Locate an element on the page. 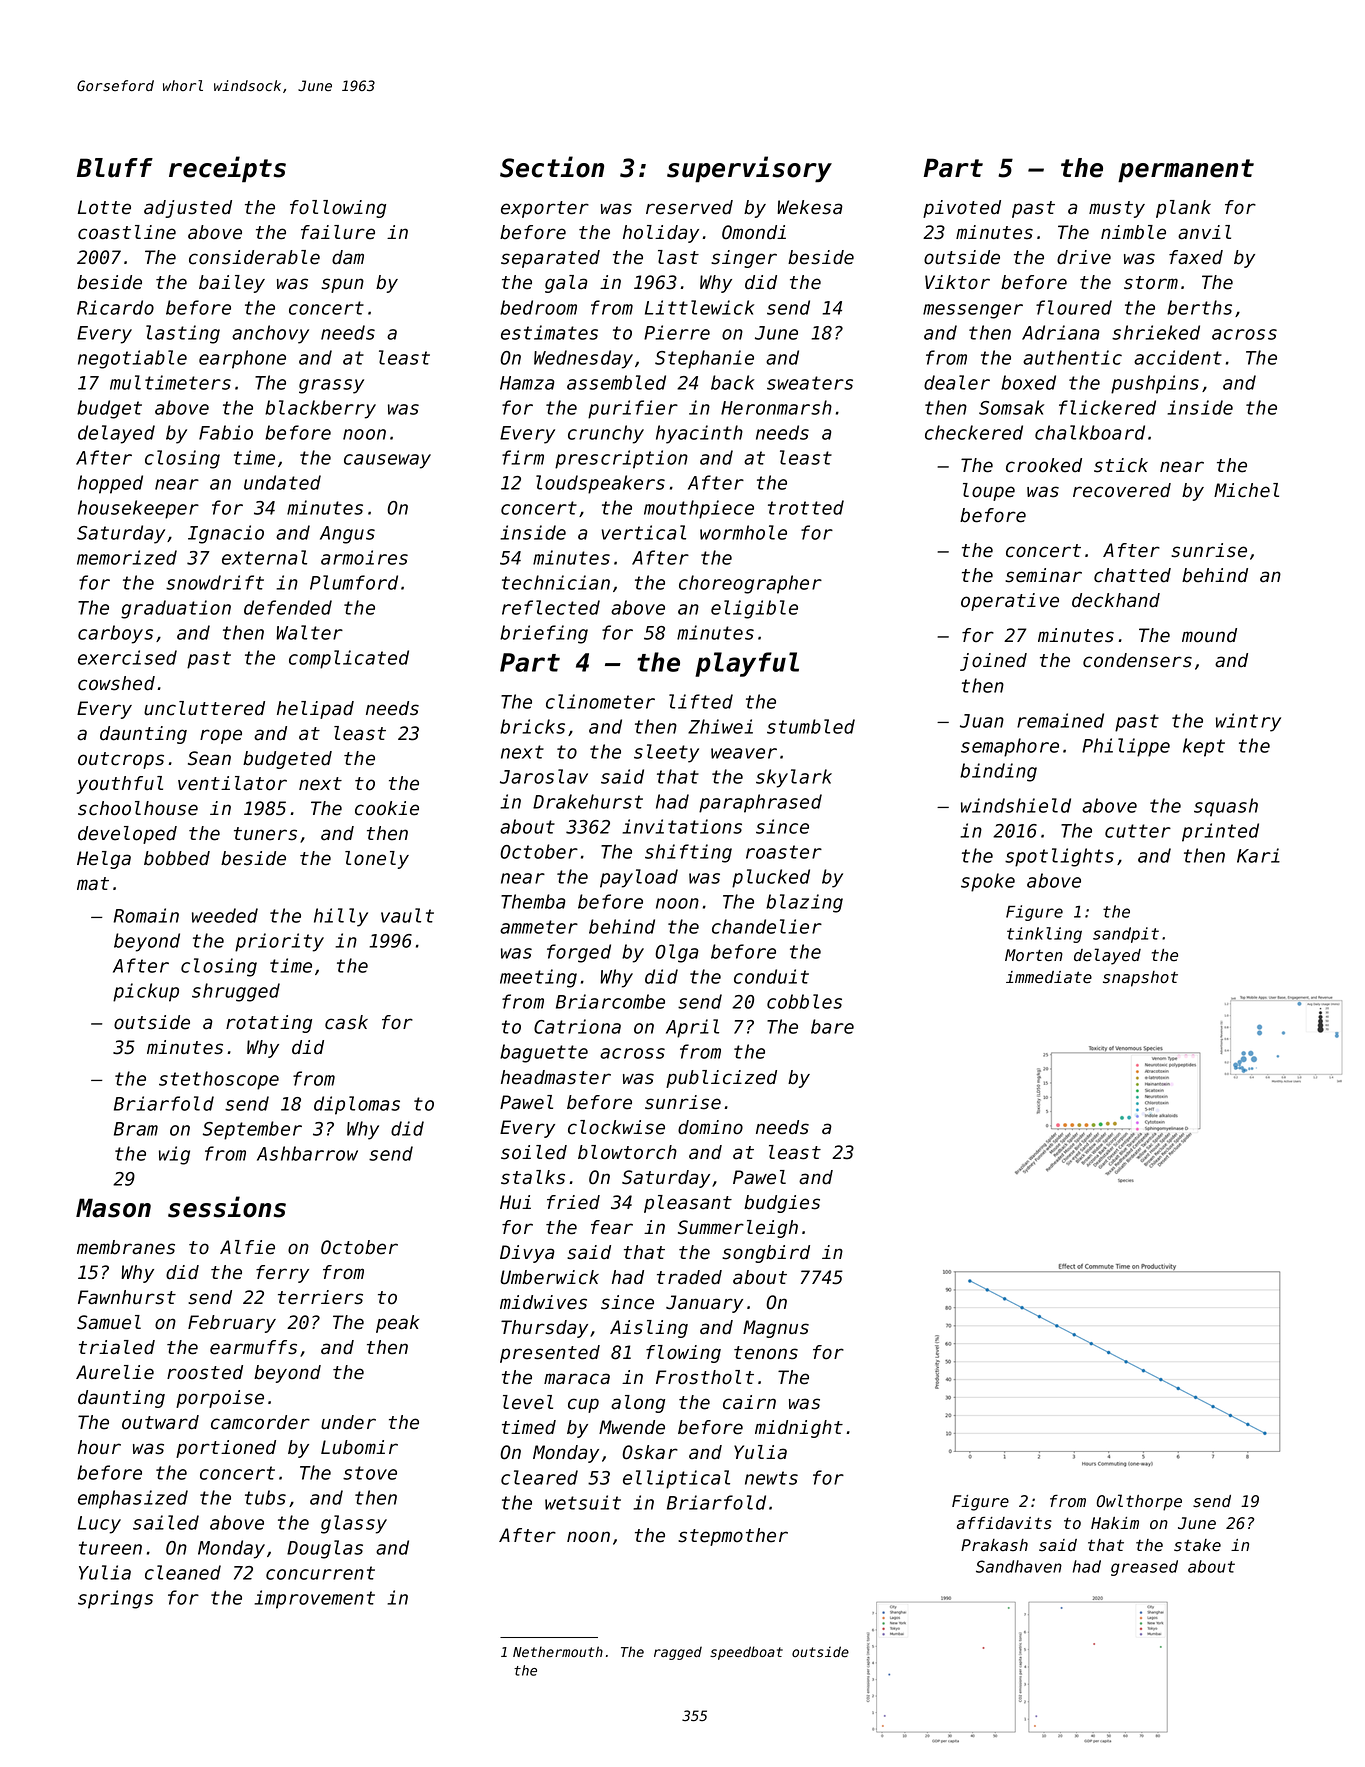 Image resolution: width=1365 pixels, height=1767 pixels. ragged is located at coordinates (678, 1653).
